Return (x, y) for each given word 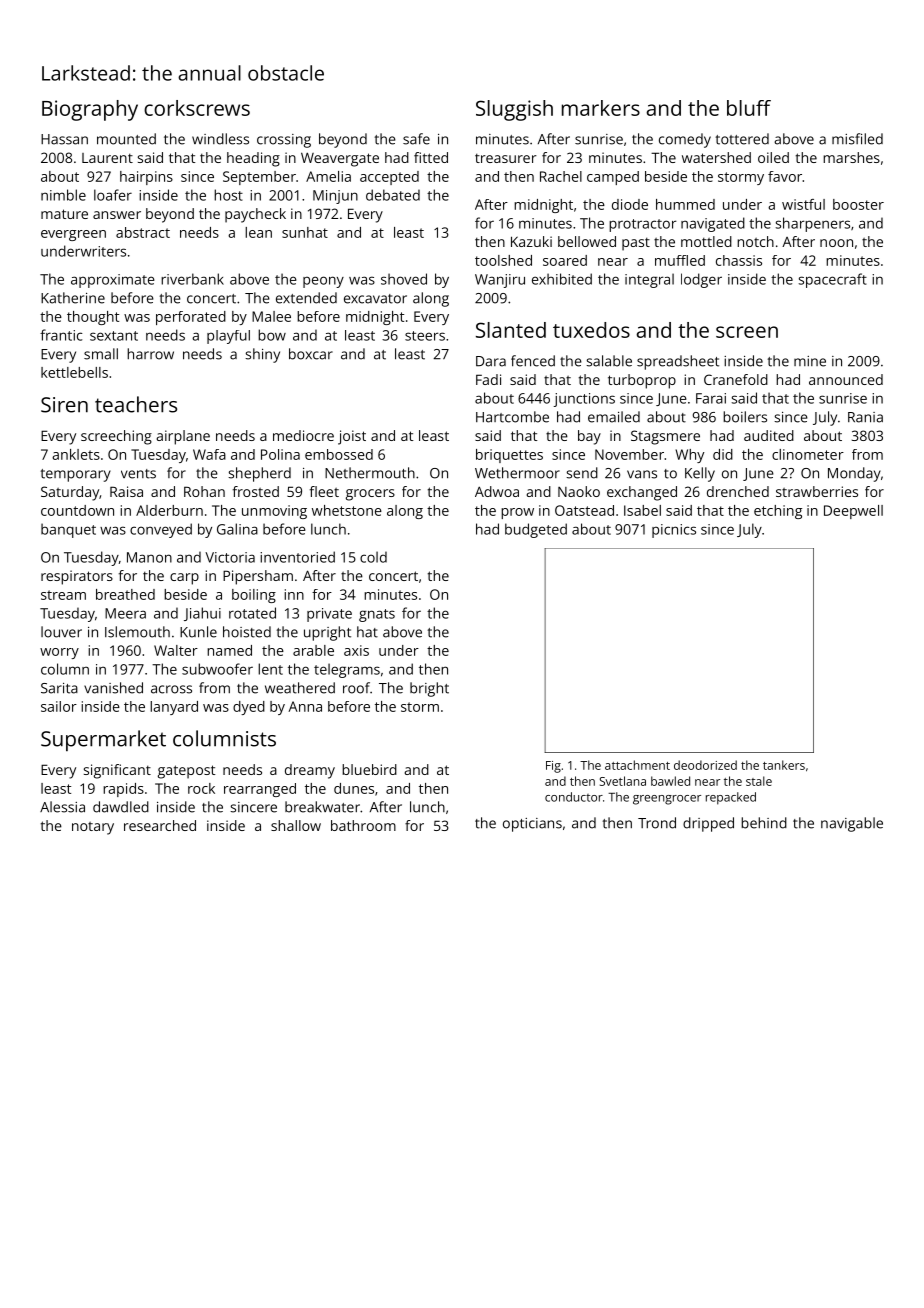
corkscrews (197, 108)
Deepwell (853, 512)
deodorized (705, 765)
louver (61, 632)
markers (601, 108)
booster (858, 204)
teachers (136, 404)
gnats (377, 615)
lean (258, 232)
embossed (339, 454)
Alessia (62, 807)
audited (769, 435)
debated (393, 195)
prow (517, 513)
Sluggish (514, 110)
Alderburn (169, 510)
